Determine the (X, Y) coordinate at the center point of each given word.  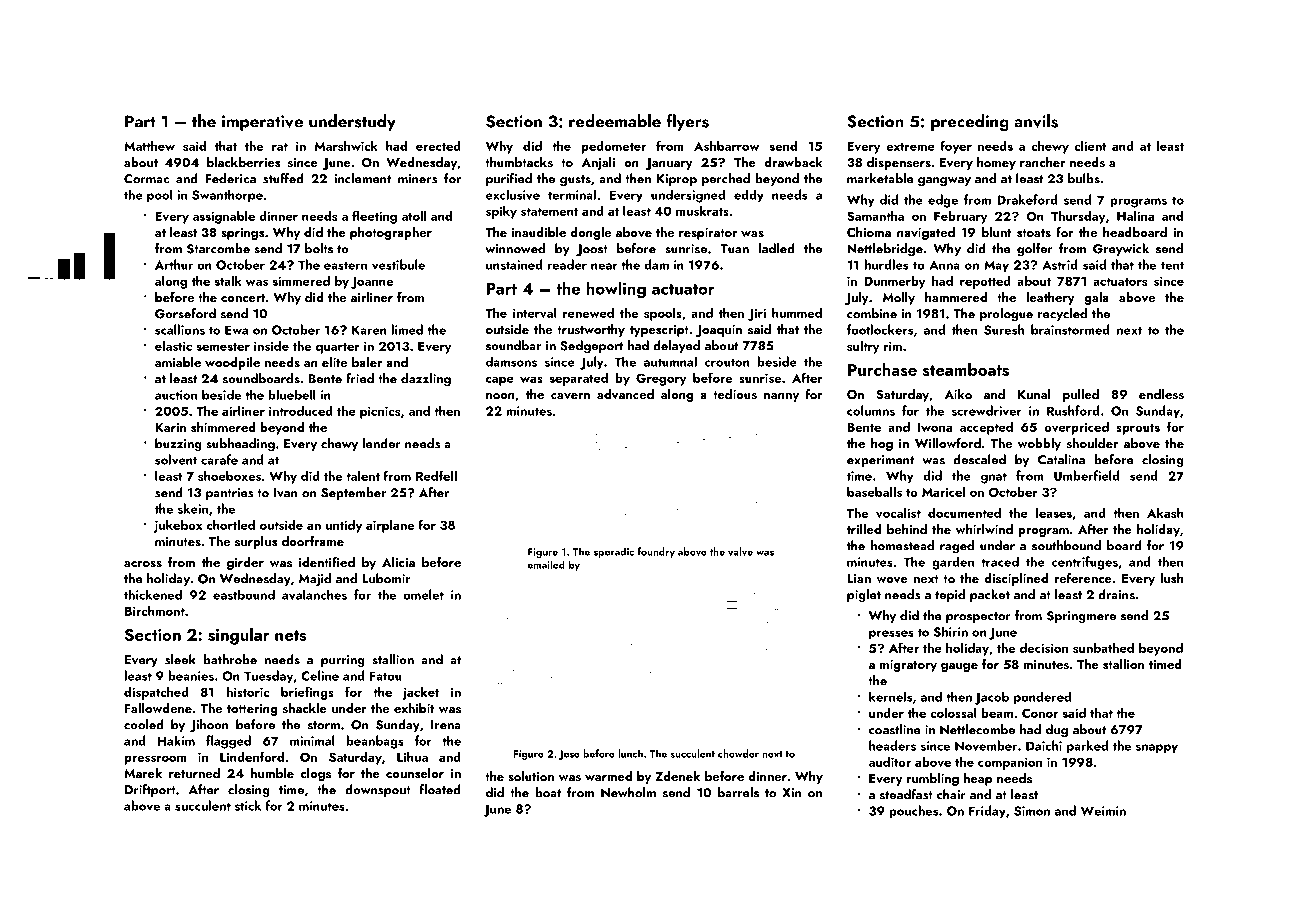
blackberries (244, 162)
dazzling (426, 380)
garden (953, 563)
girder (245, 563)
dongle (590, 233)
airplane (390, 526)
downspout (378, 790)
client (1090, 145)
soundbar (513, 345)
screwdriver (986, 410)
